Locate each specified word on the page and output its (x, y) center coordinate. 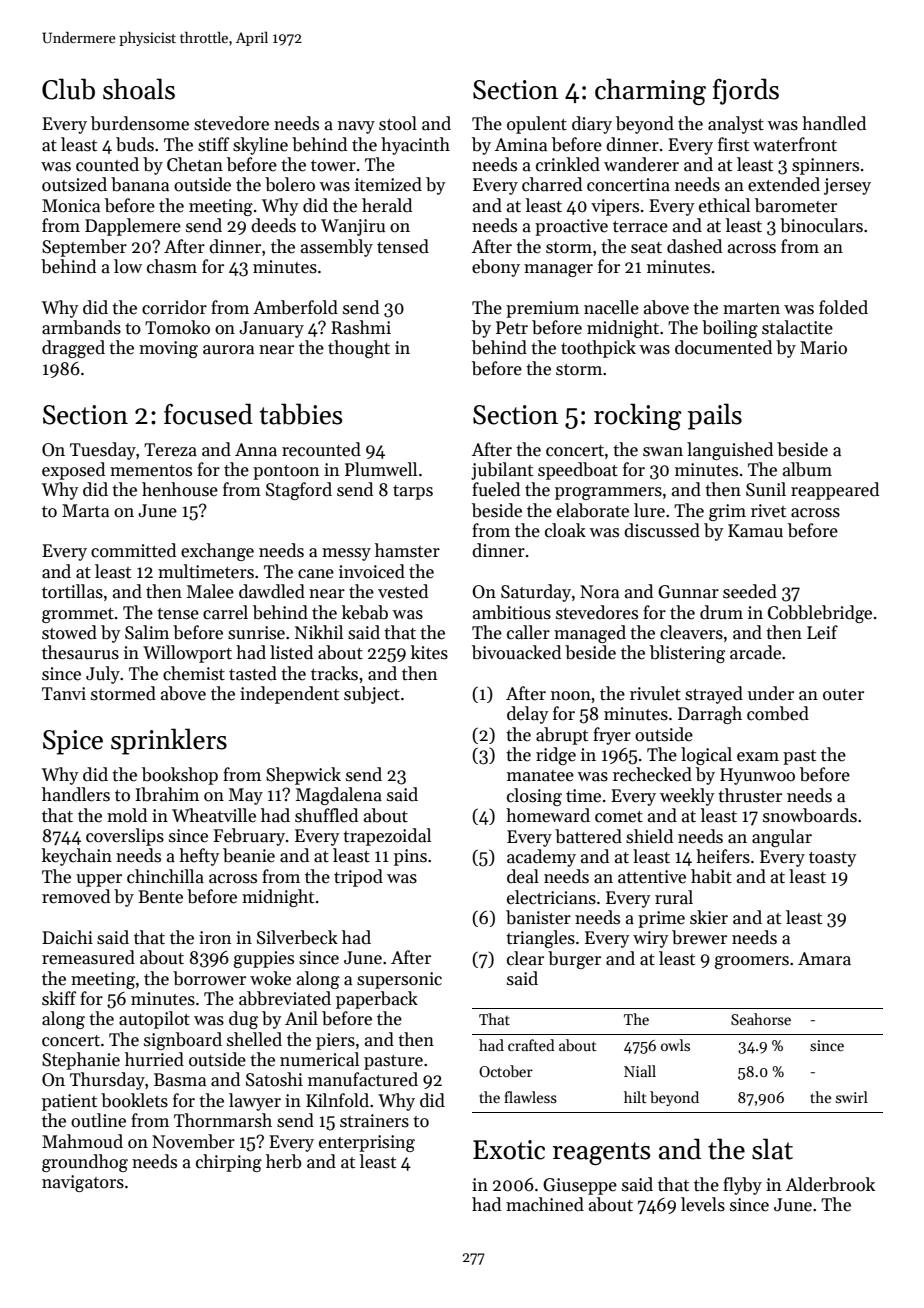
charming (650, 91)
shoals (139, 89)
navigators (83, 1183)
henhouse (180, 489)
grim (727, 512)
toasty (833, 859)
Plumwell (381, 469)
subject (372, 695)
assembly (337, 248)
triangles (540, 939)
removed (76, 896)
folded (843, 307)
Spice (73, 742)
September (84, 248)
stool (398, 123)
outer (843, 695)
